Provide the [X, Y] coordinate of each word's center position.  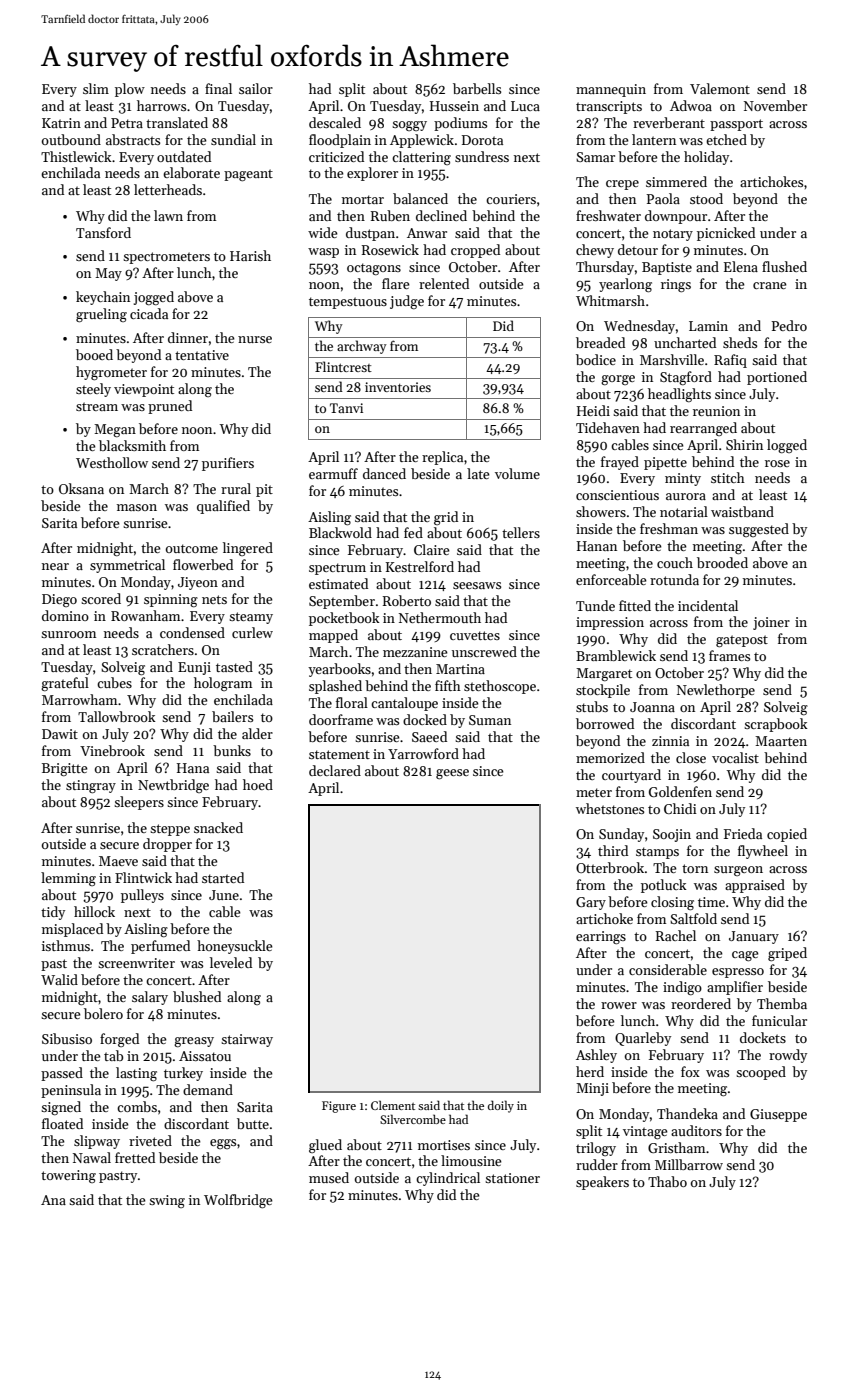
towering [68, 1176]
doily [501, 1106]
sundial [233, 139]
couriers [511, 199]
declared [335, 770]
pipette [665, 463]
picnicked [726, 234]
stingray [91, 786]
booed [94, 354]
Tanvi [346, 408]
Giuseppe [778, 1115]
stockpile [603, 691]
